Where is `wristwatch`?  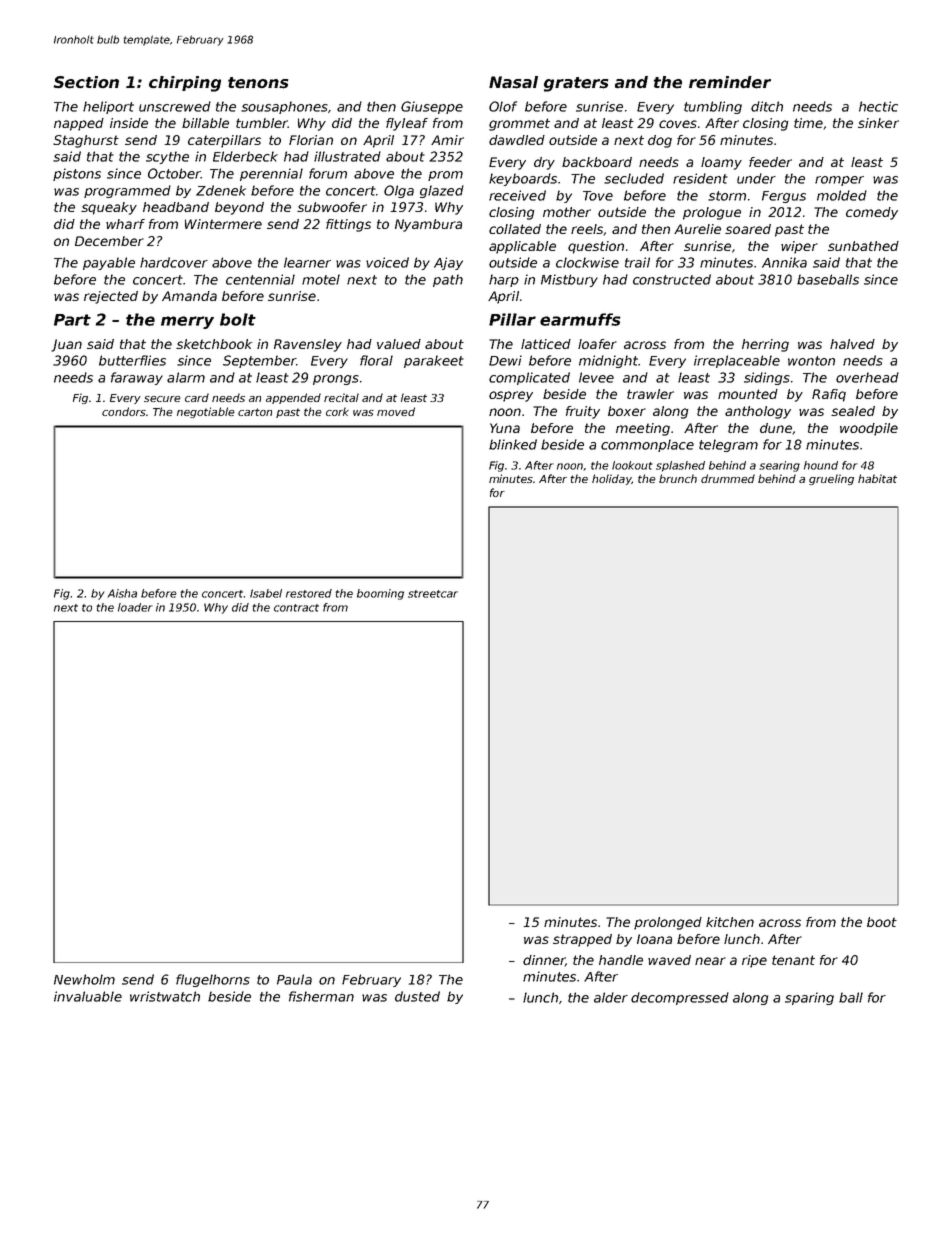
wristwatch is located at coordinates (165, 996).
